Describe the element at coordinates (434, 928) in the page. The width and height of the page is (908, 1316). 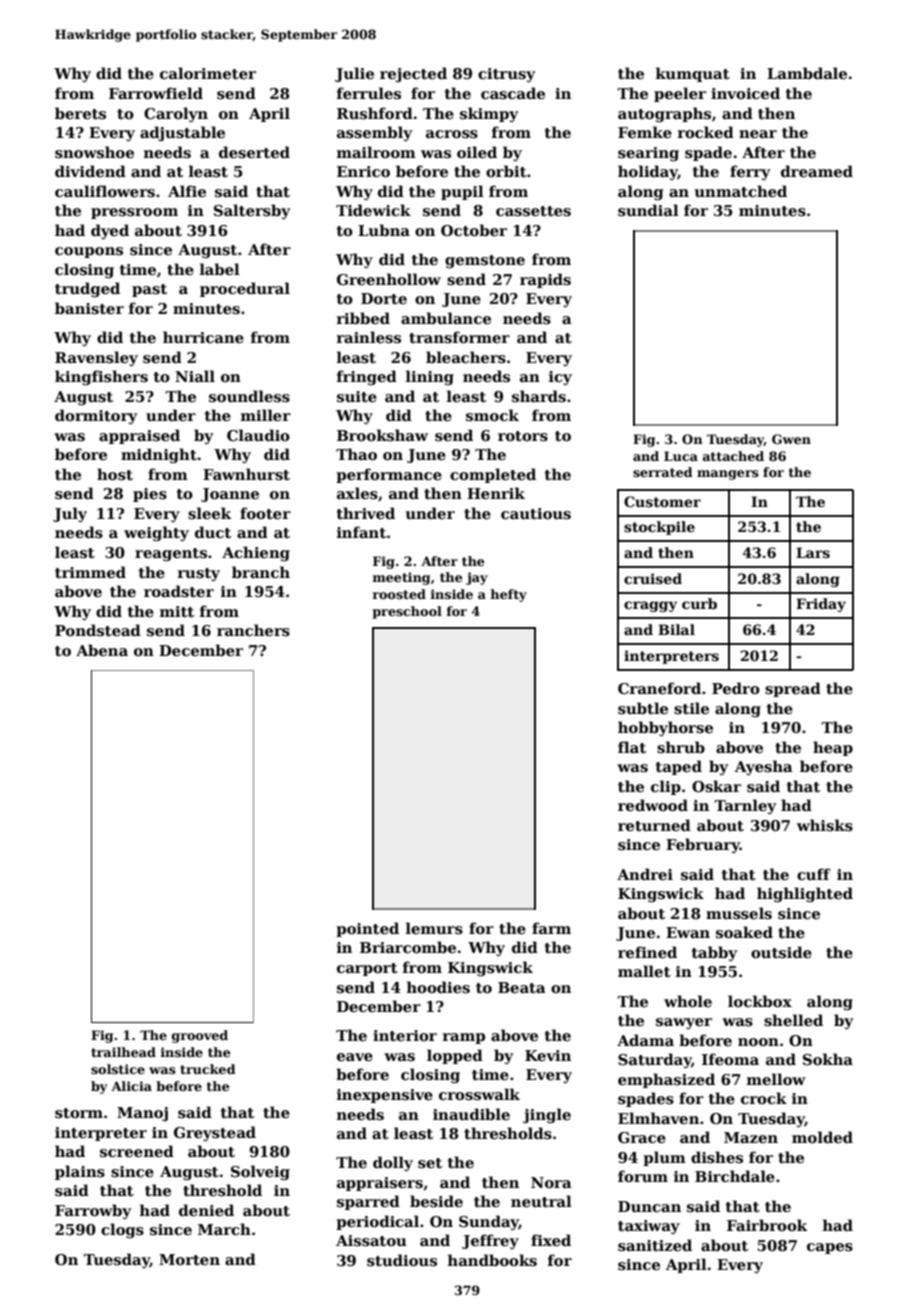
I see `lemurs` at that location.
